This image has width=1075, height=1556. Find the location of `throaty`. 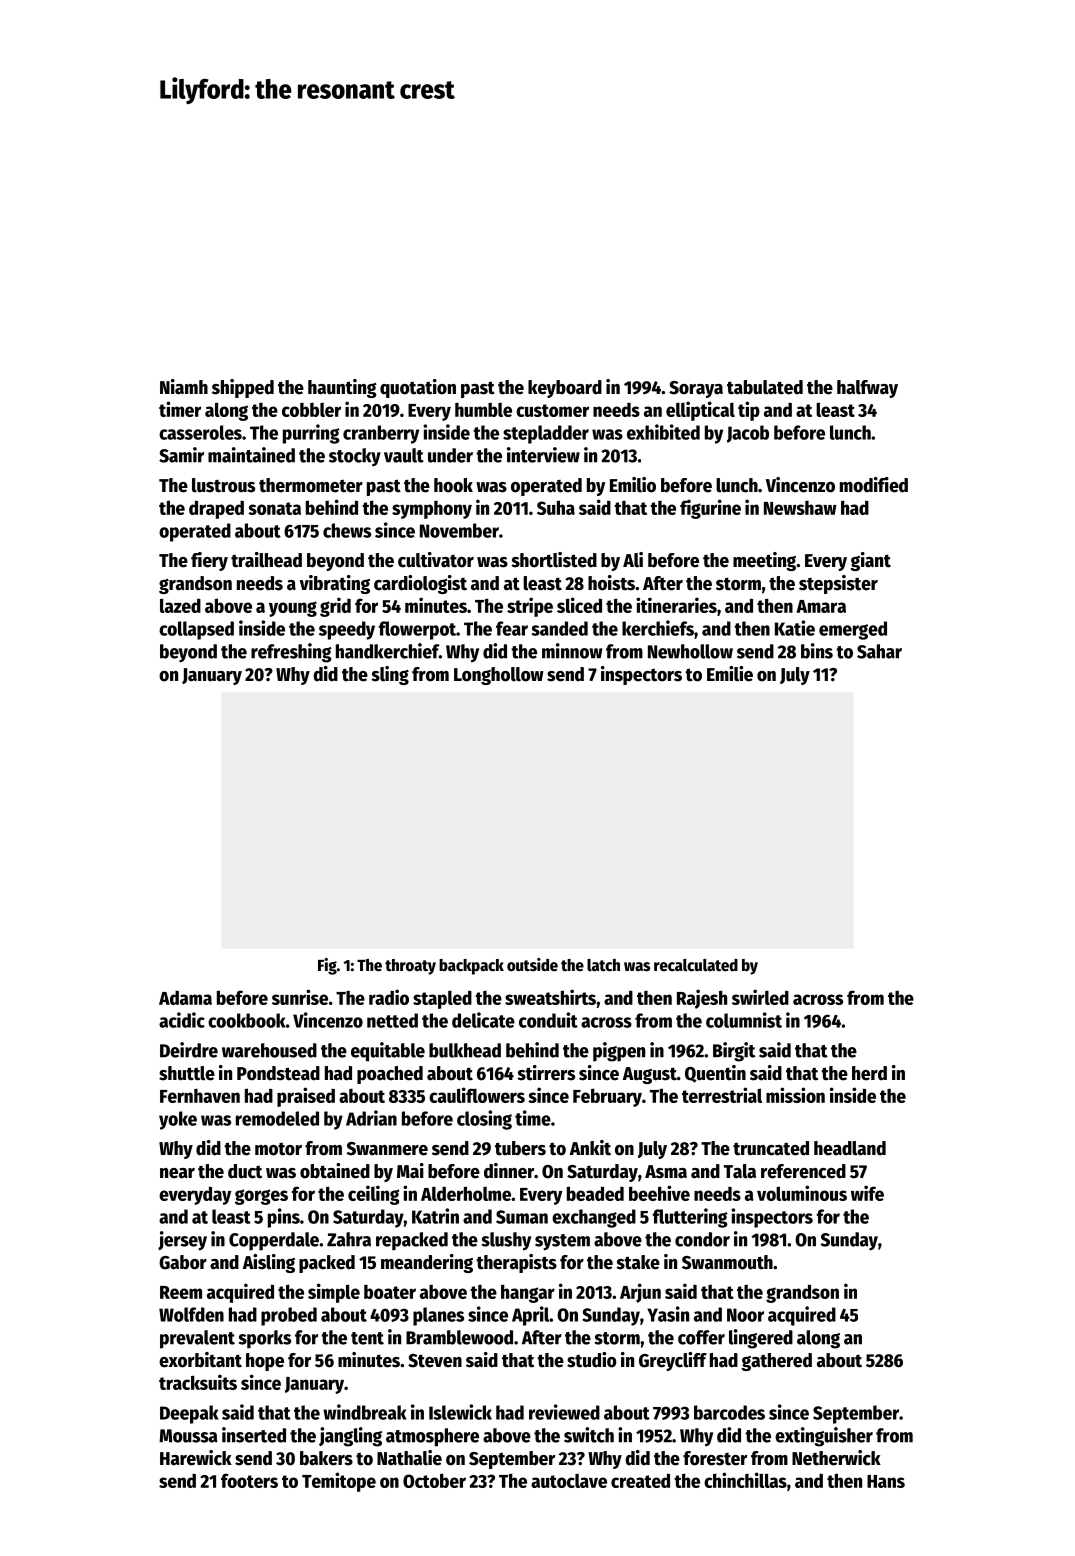

throaty is located at coordinates (410, 967).
